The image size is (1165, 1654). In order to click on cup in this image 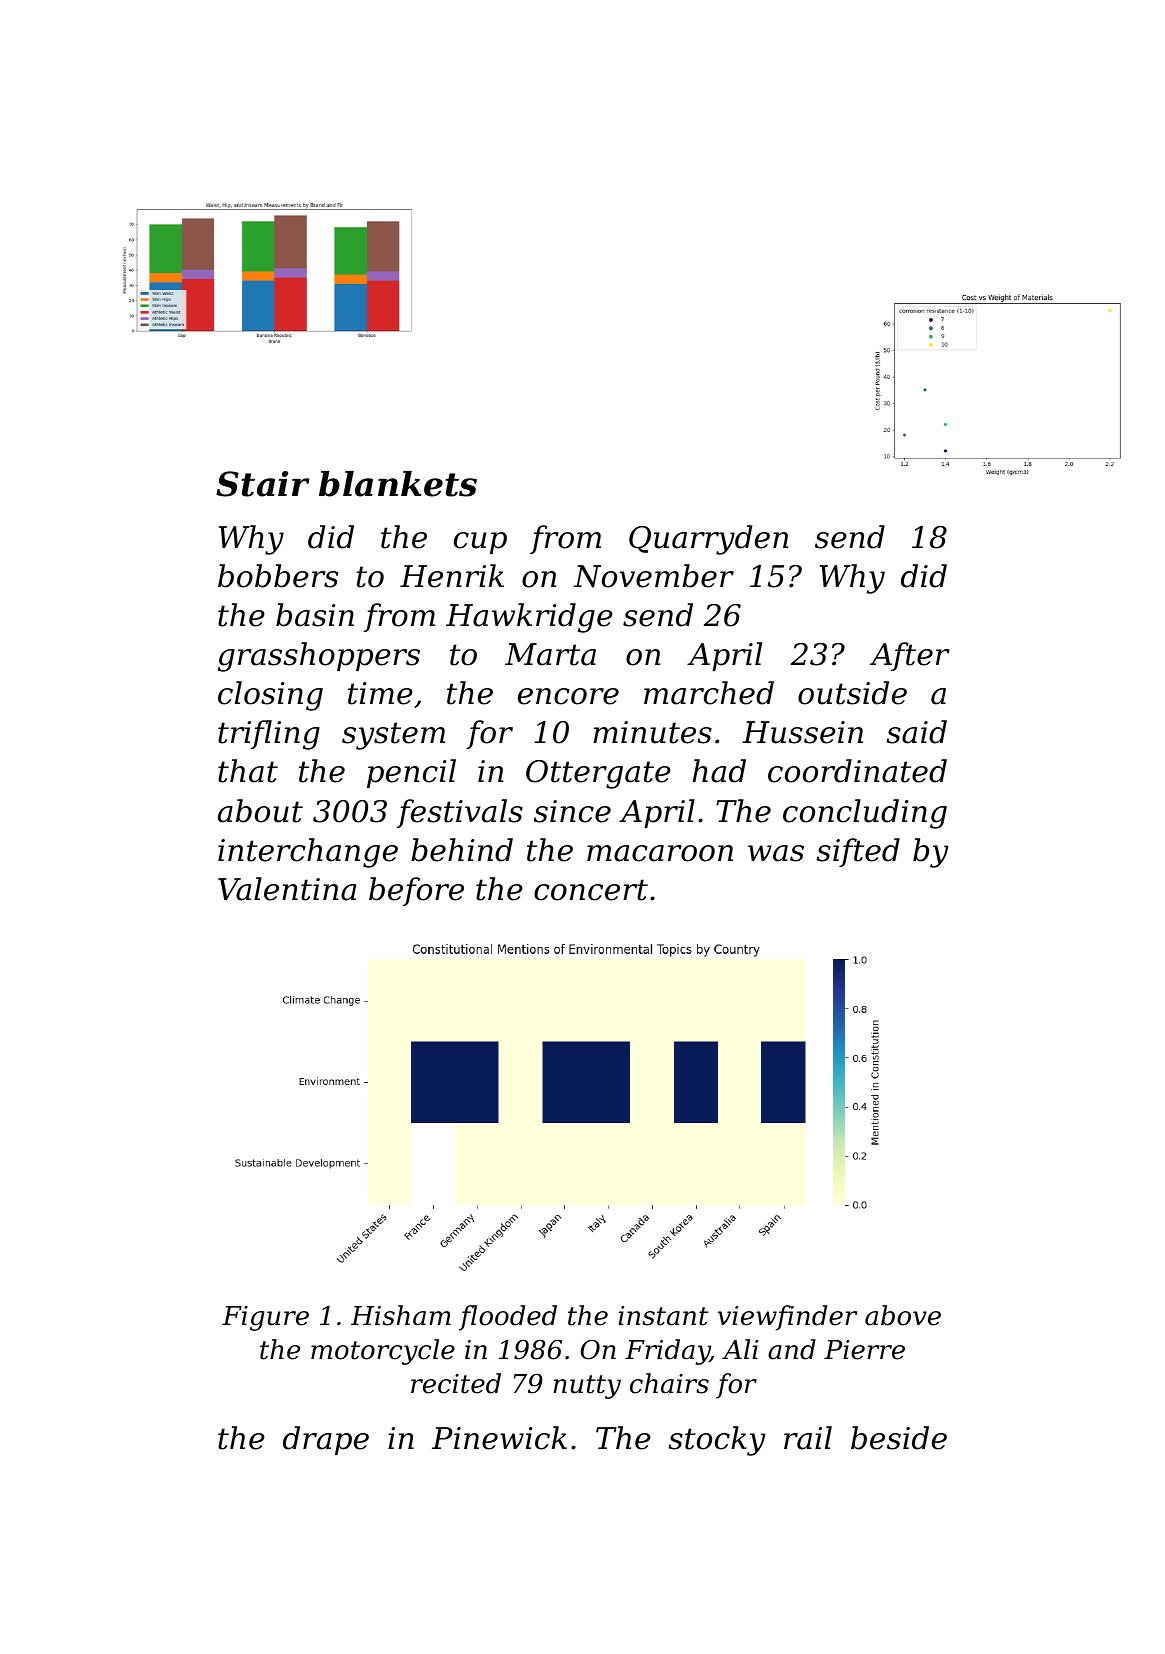, I will do `click(480, 543)`.
